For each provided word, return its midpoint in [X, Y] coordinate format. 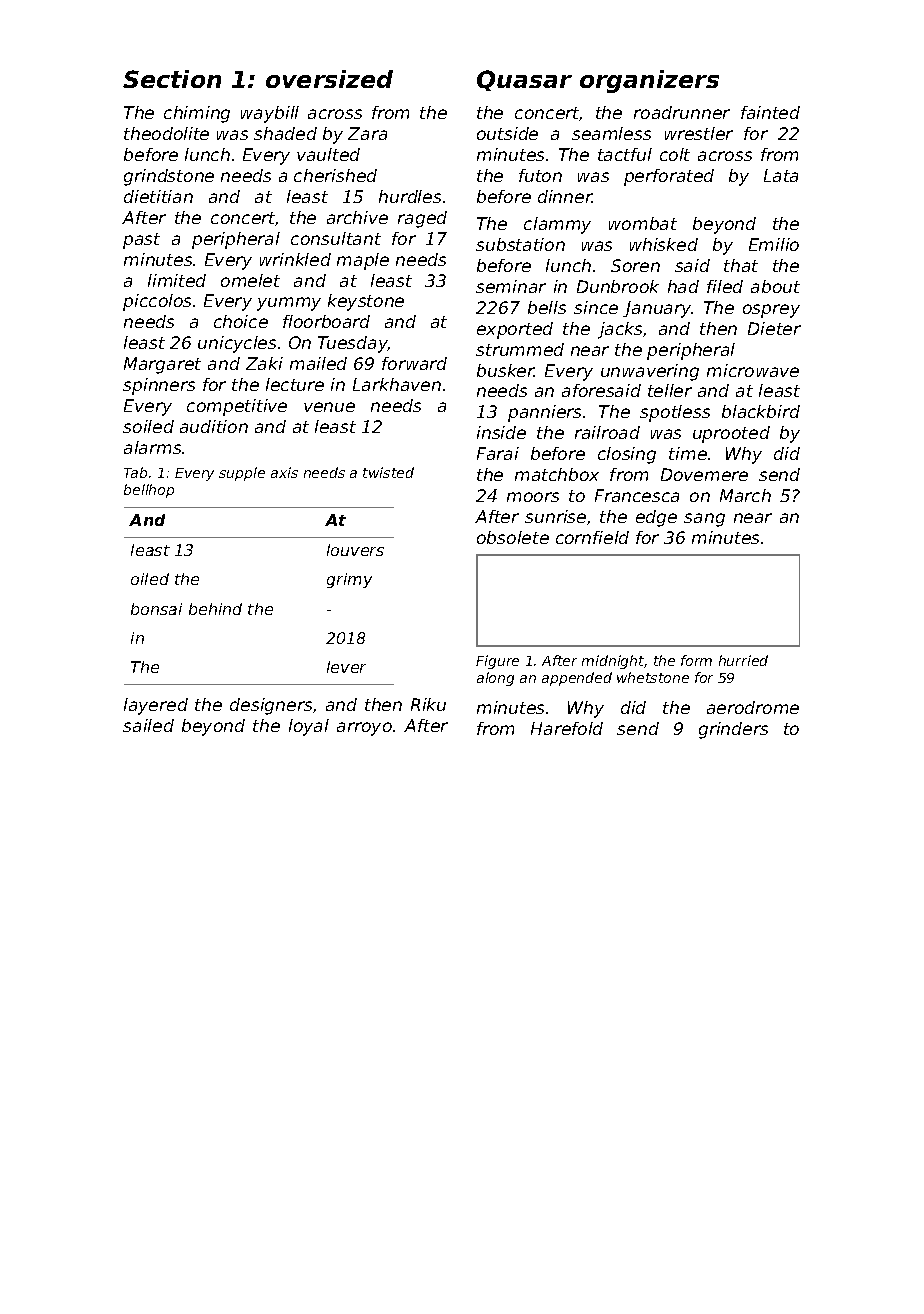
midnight [613, 662]
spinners [159, 386]
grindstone [169, 177]
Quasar [524, 80]
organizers [649, 81]
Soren [635, 265]
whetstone [653, 677]
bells [547, 307]
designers [271, 706]
